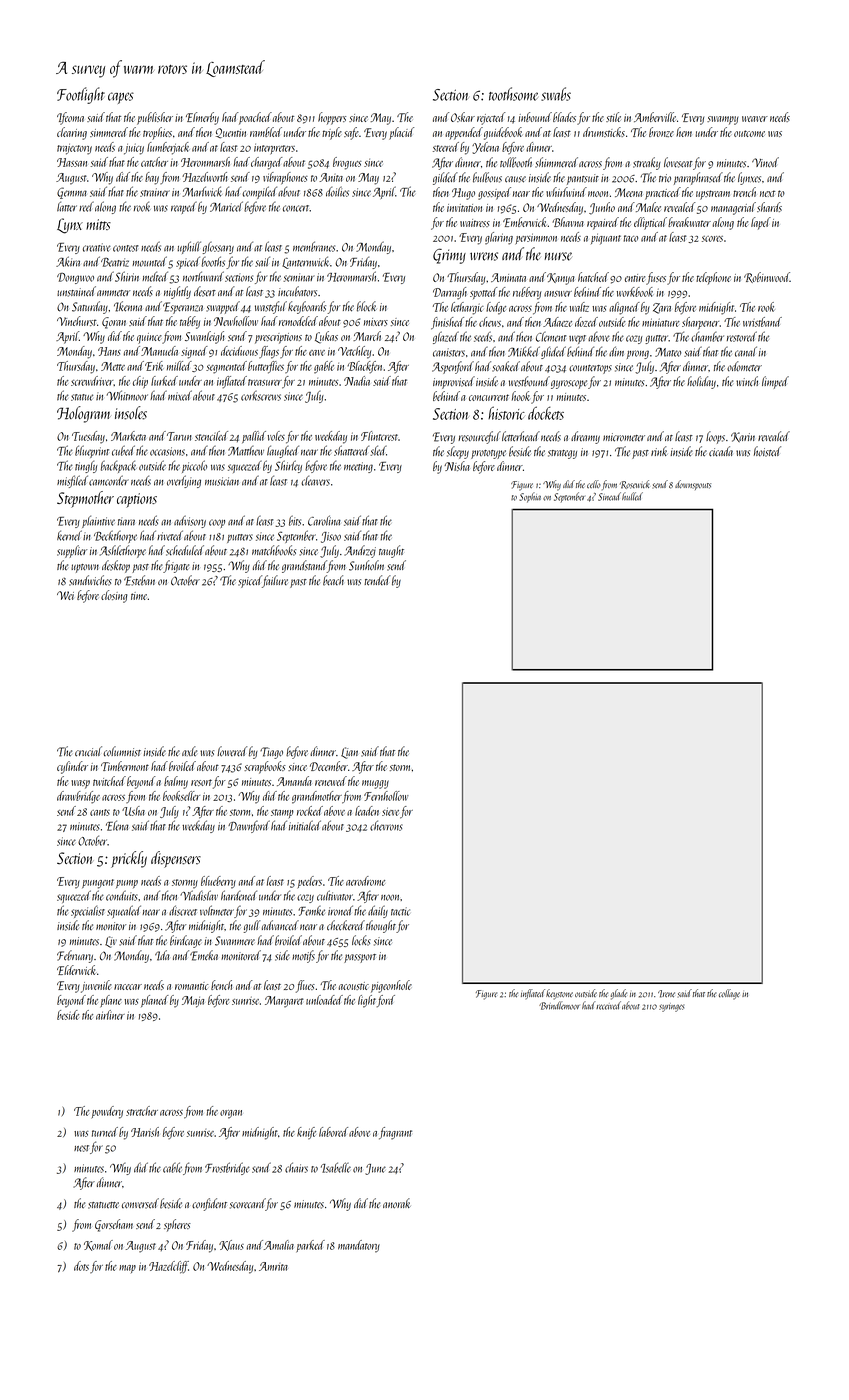  I want to click on Carolina, so click(324, 520).
